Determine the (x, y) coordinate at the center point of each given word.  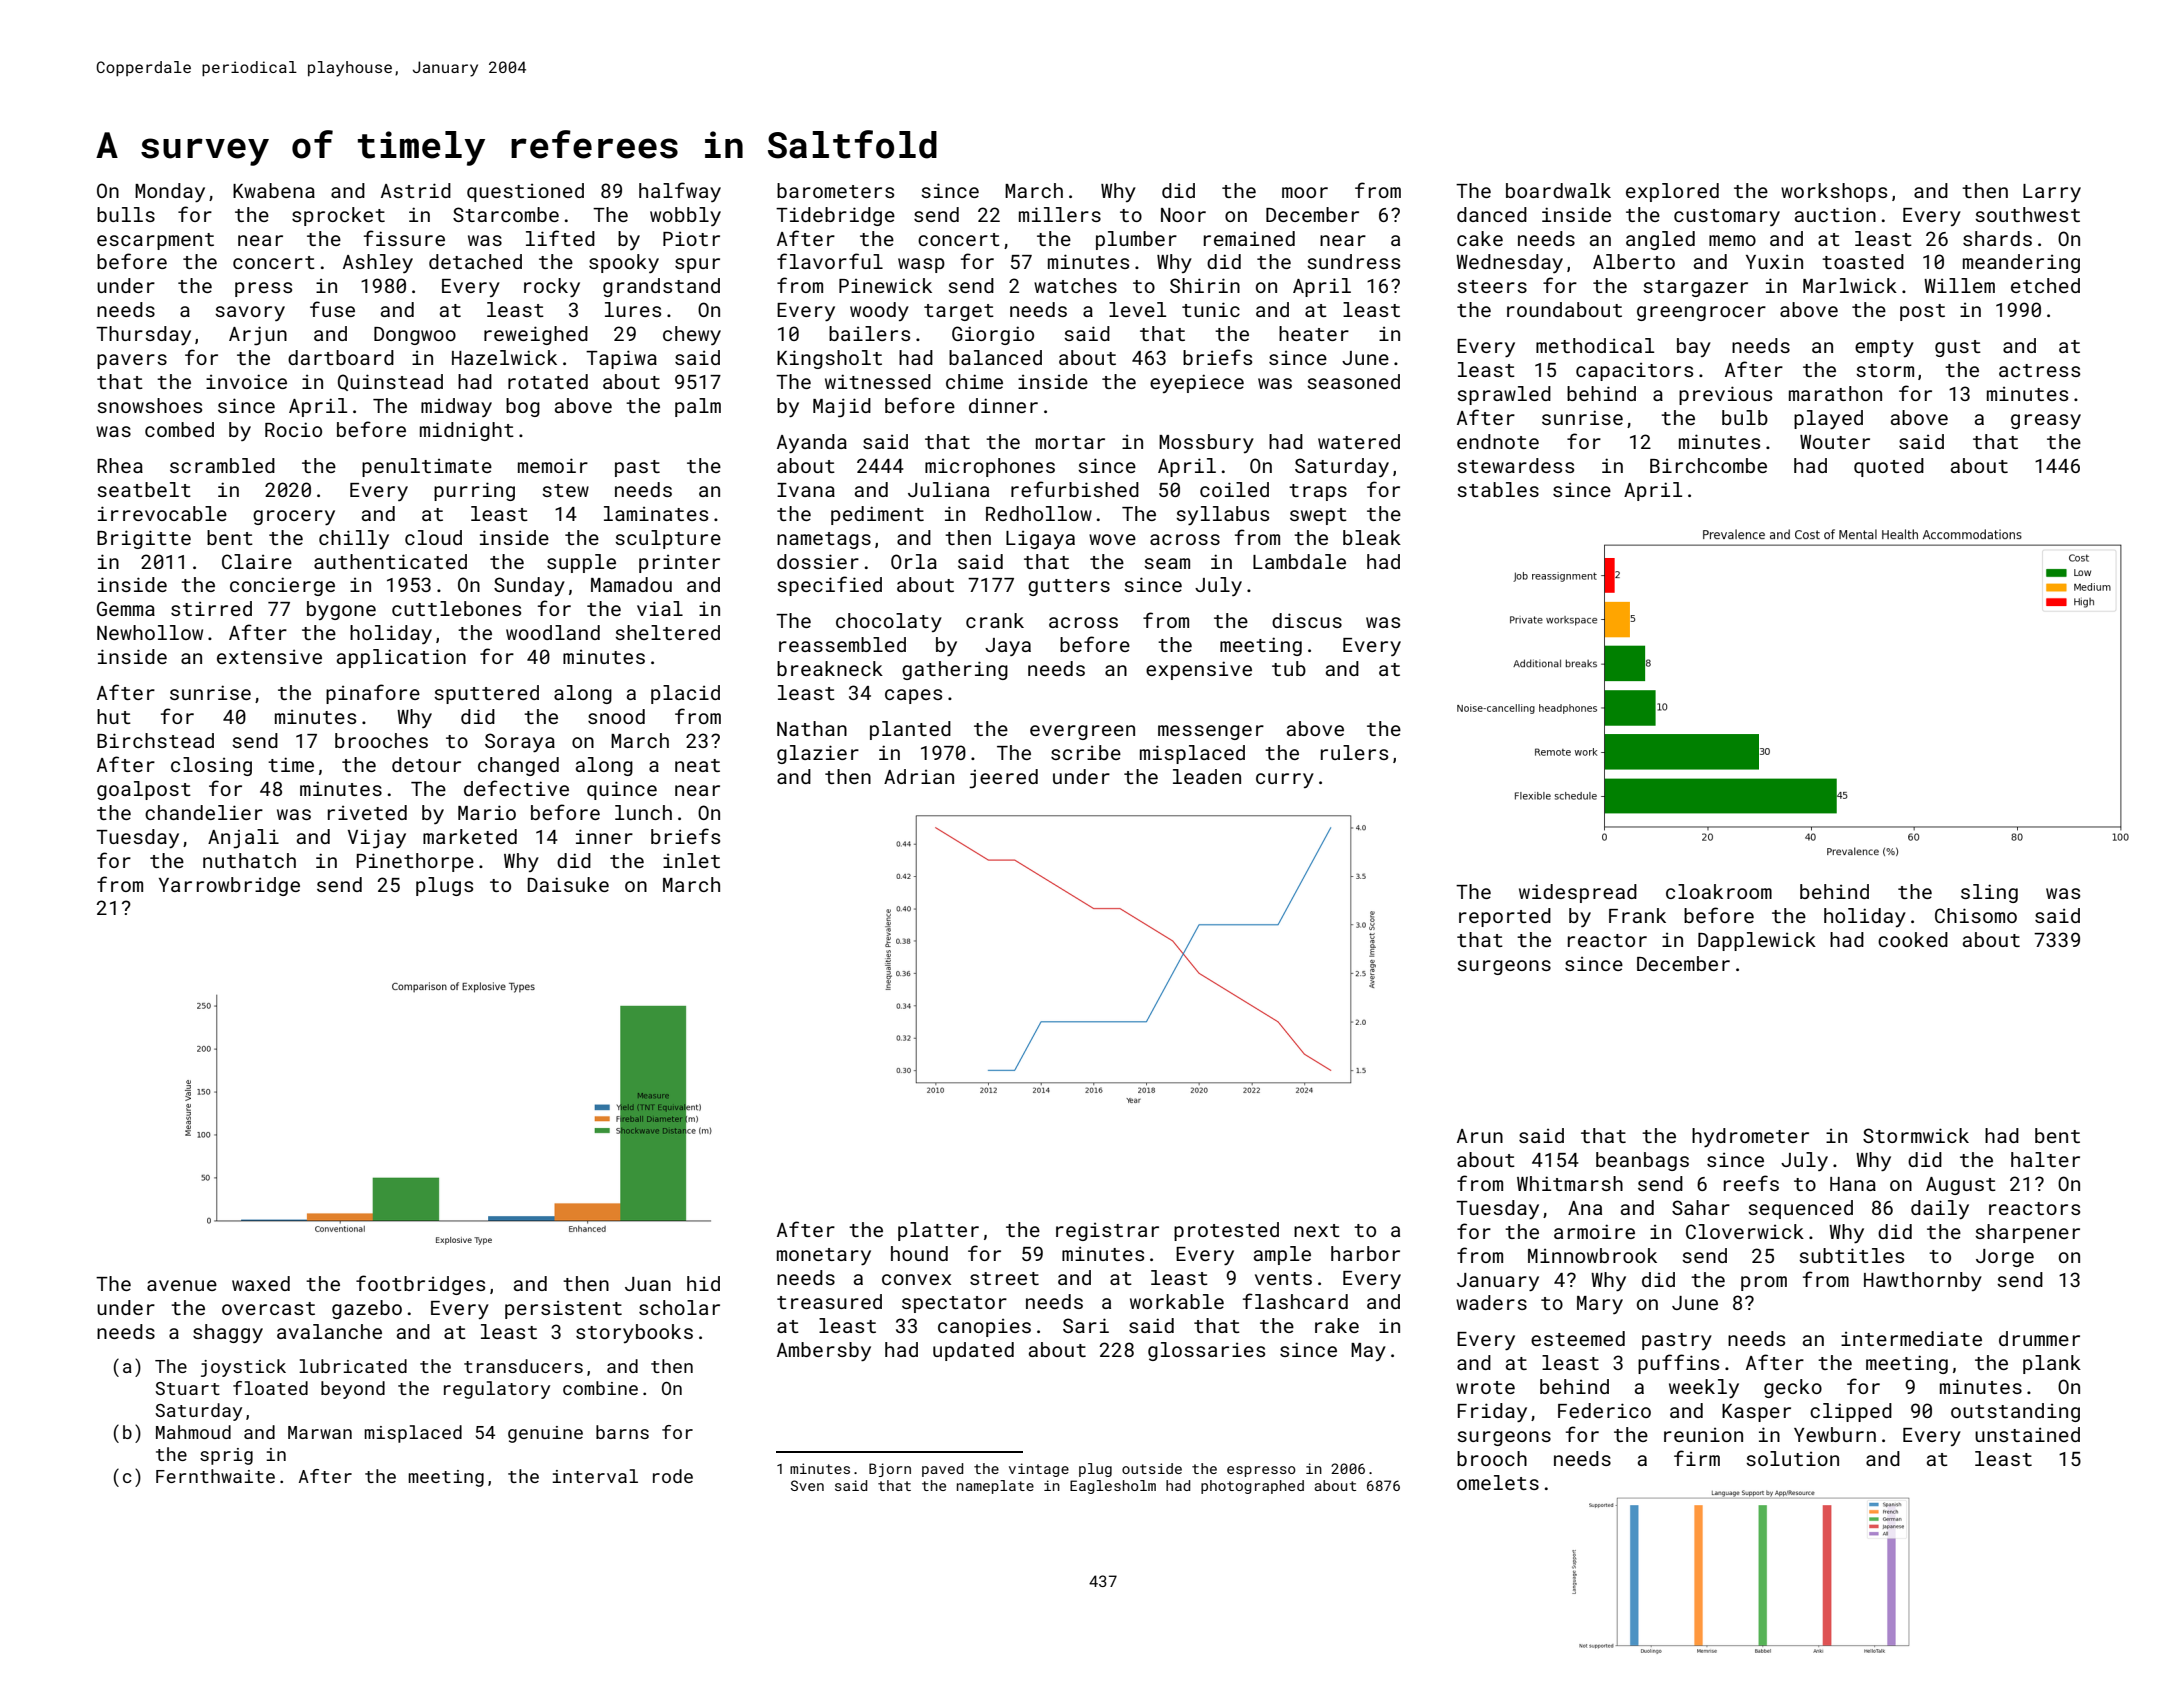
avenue (182, 1285)
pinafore (373, 694)
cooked (1913, 939)
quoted (1889, 467)
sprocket (338, 216)
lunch (643, 812)
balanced (995, 357)
